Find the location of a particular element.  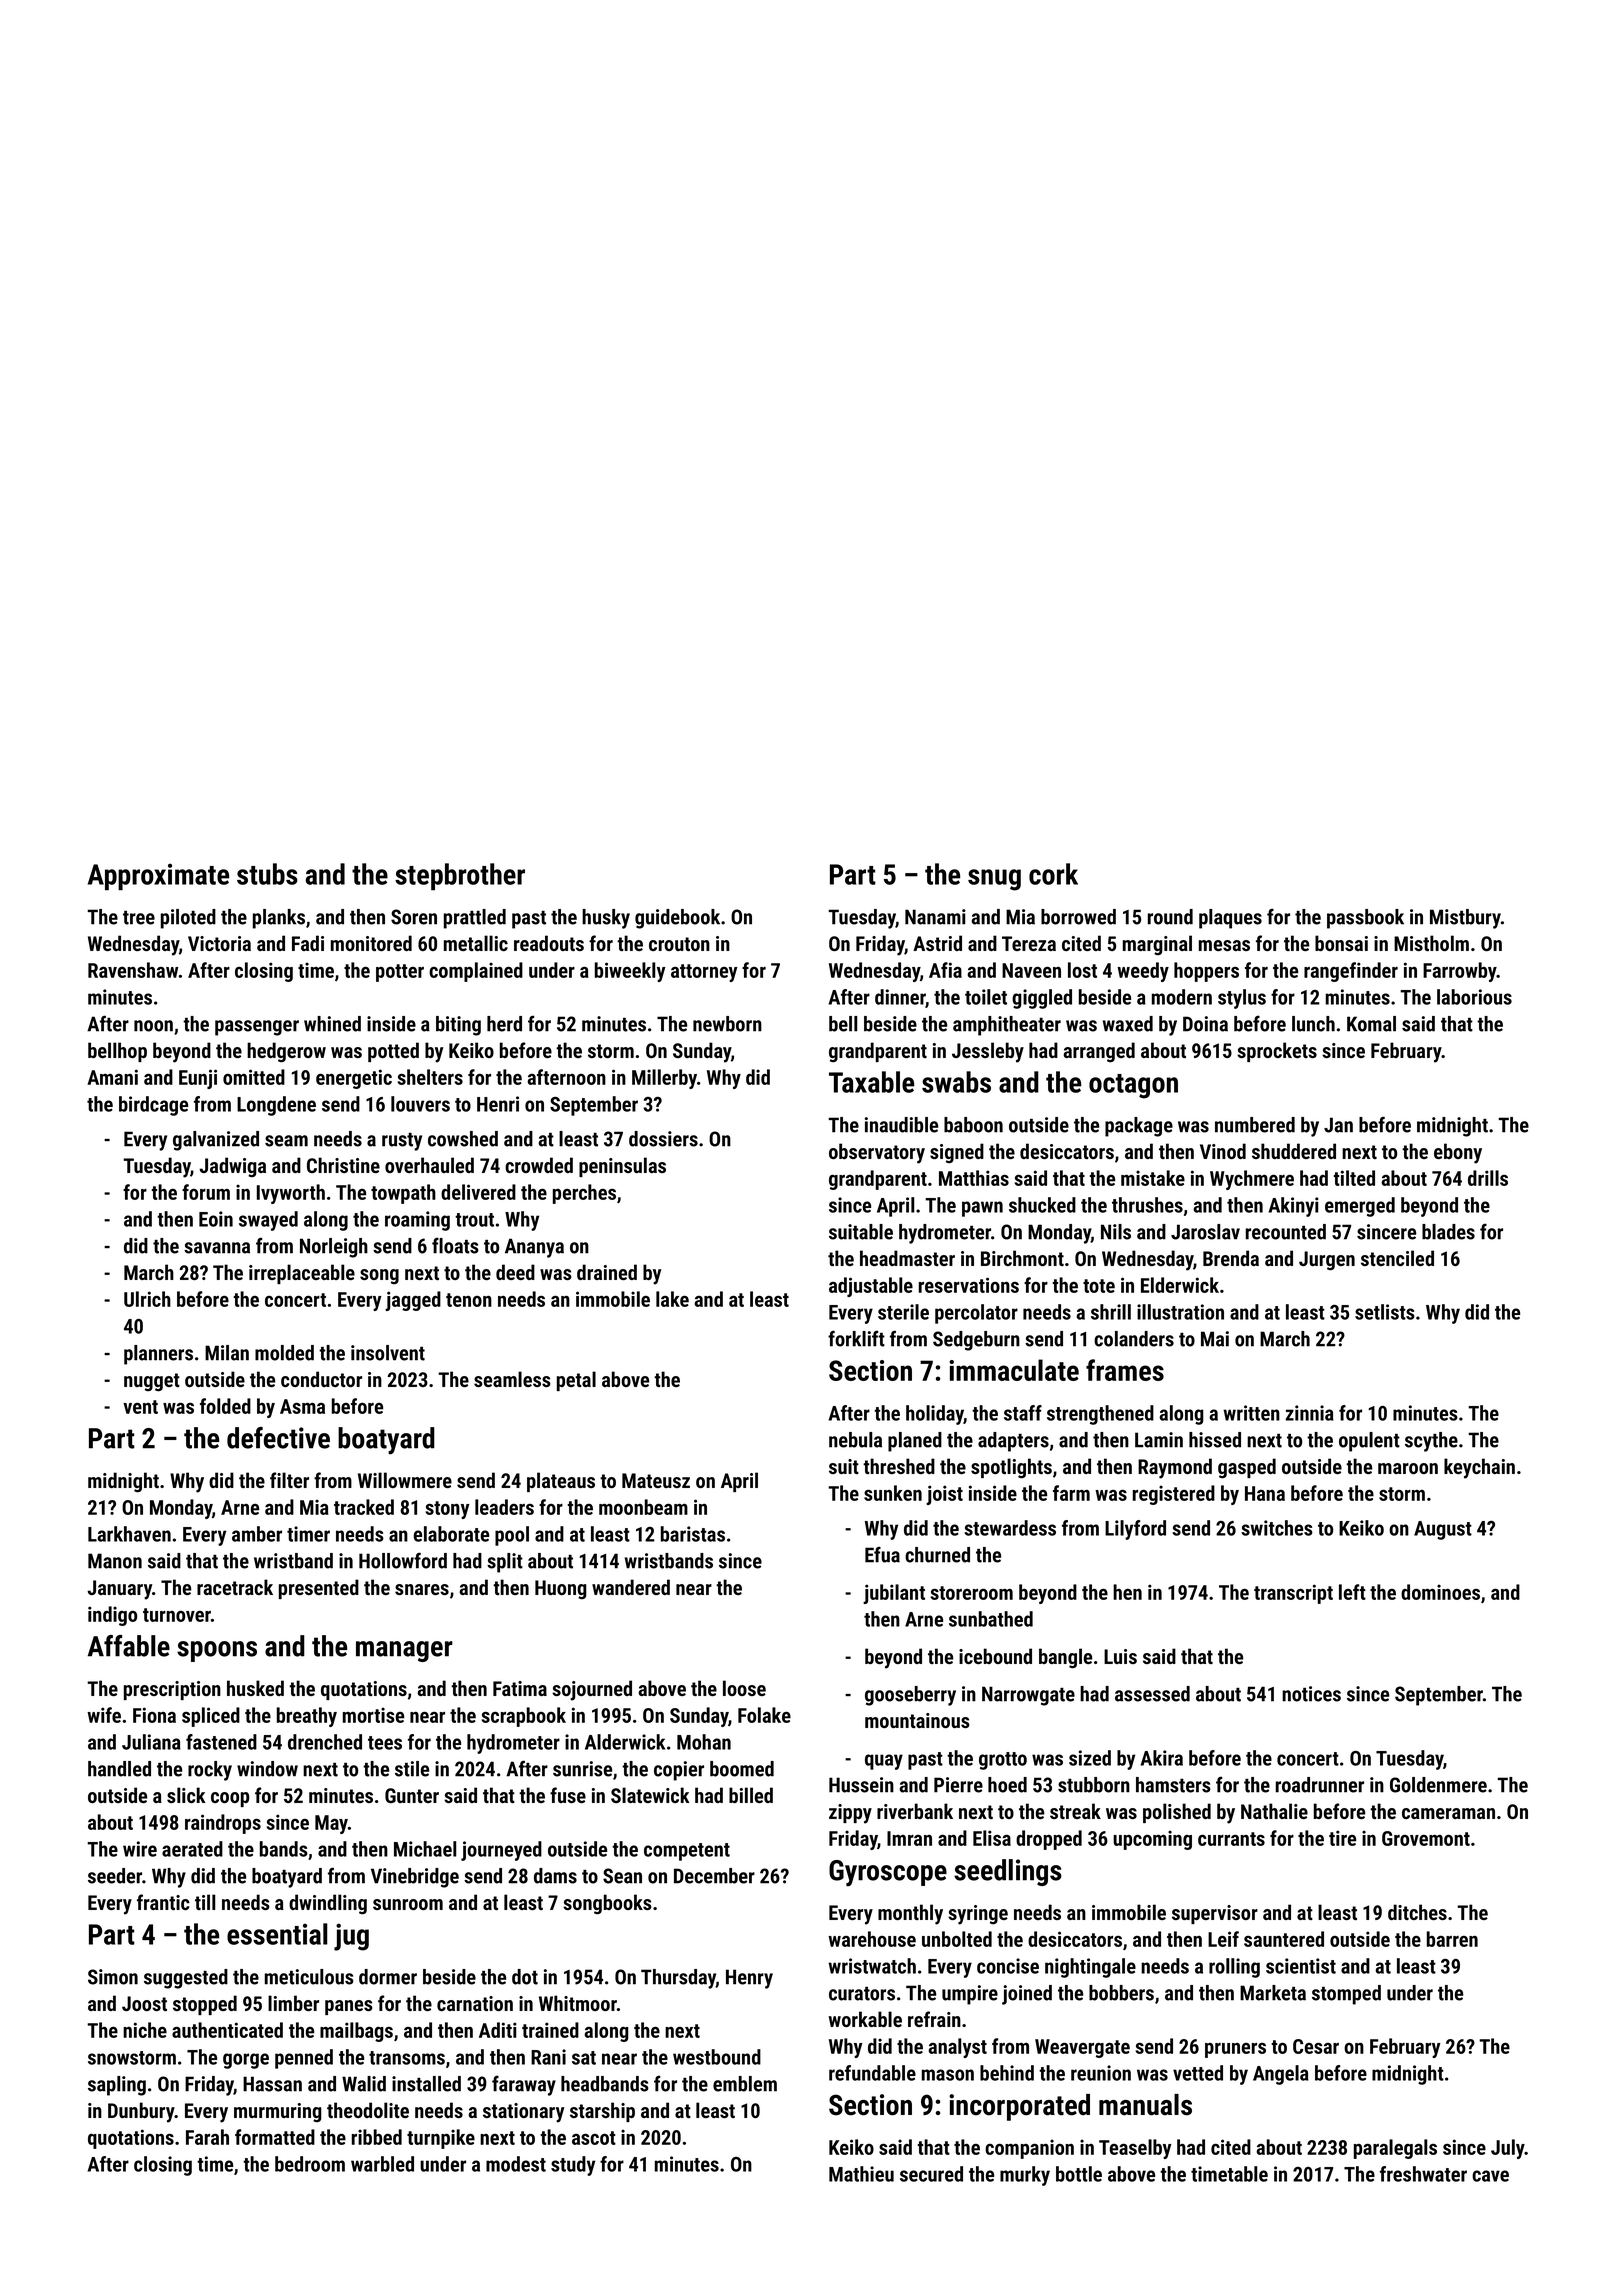

drained is located at coordinates (607, 1272).
